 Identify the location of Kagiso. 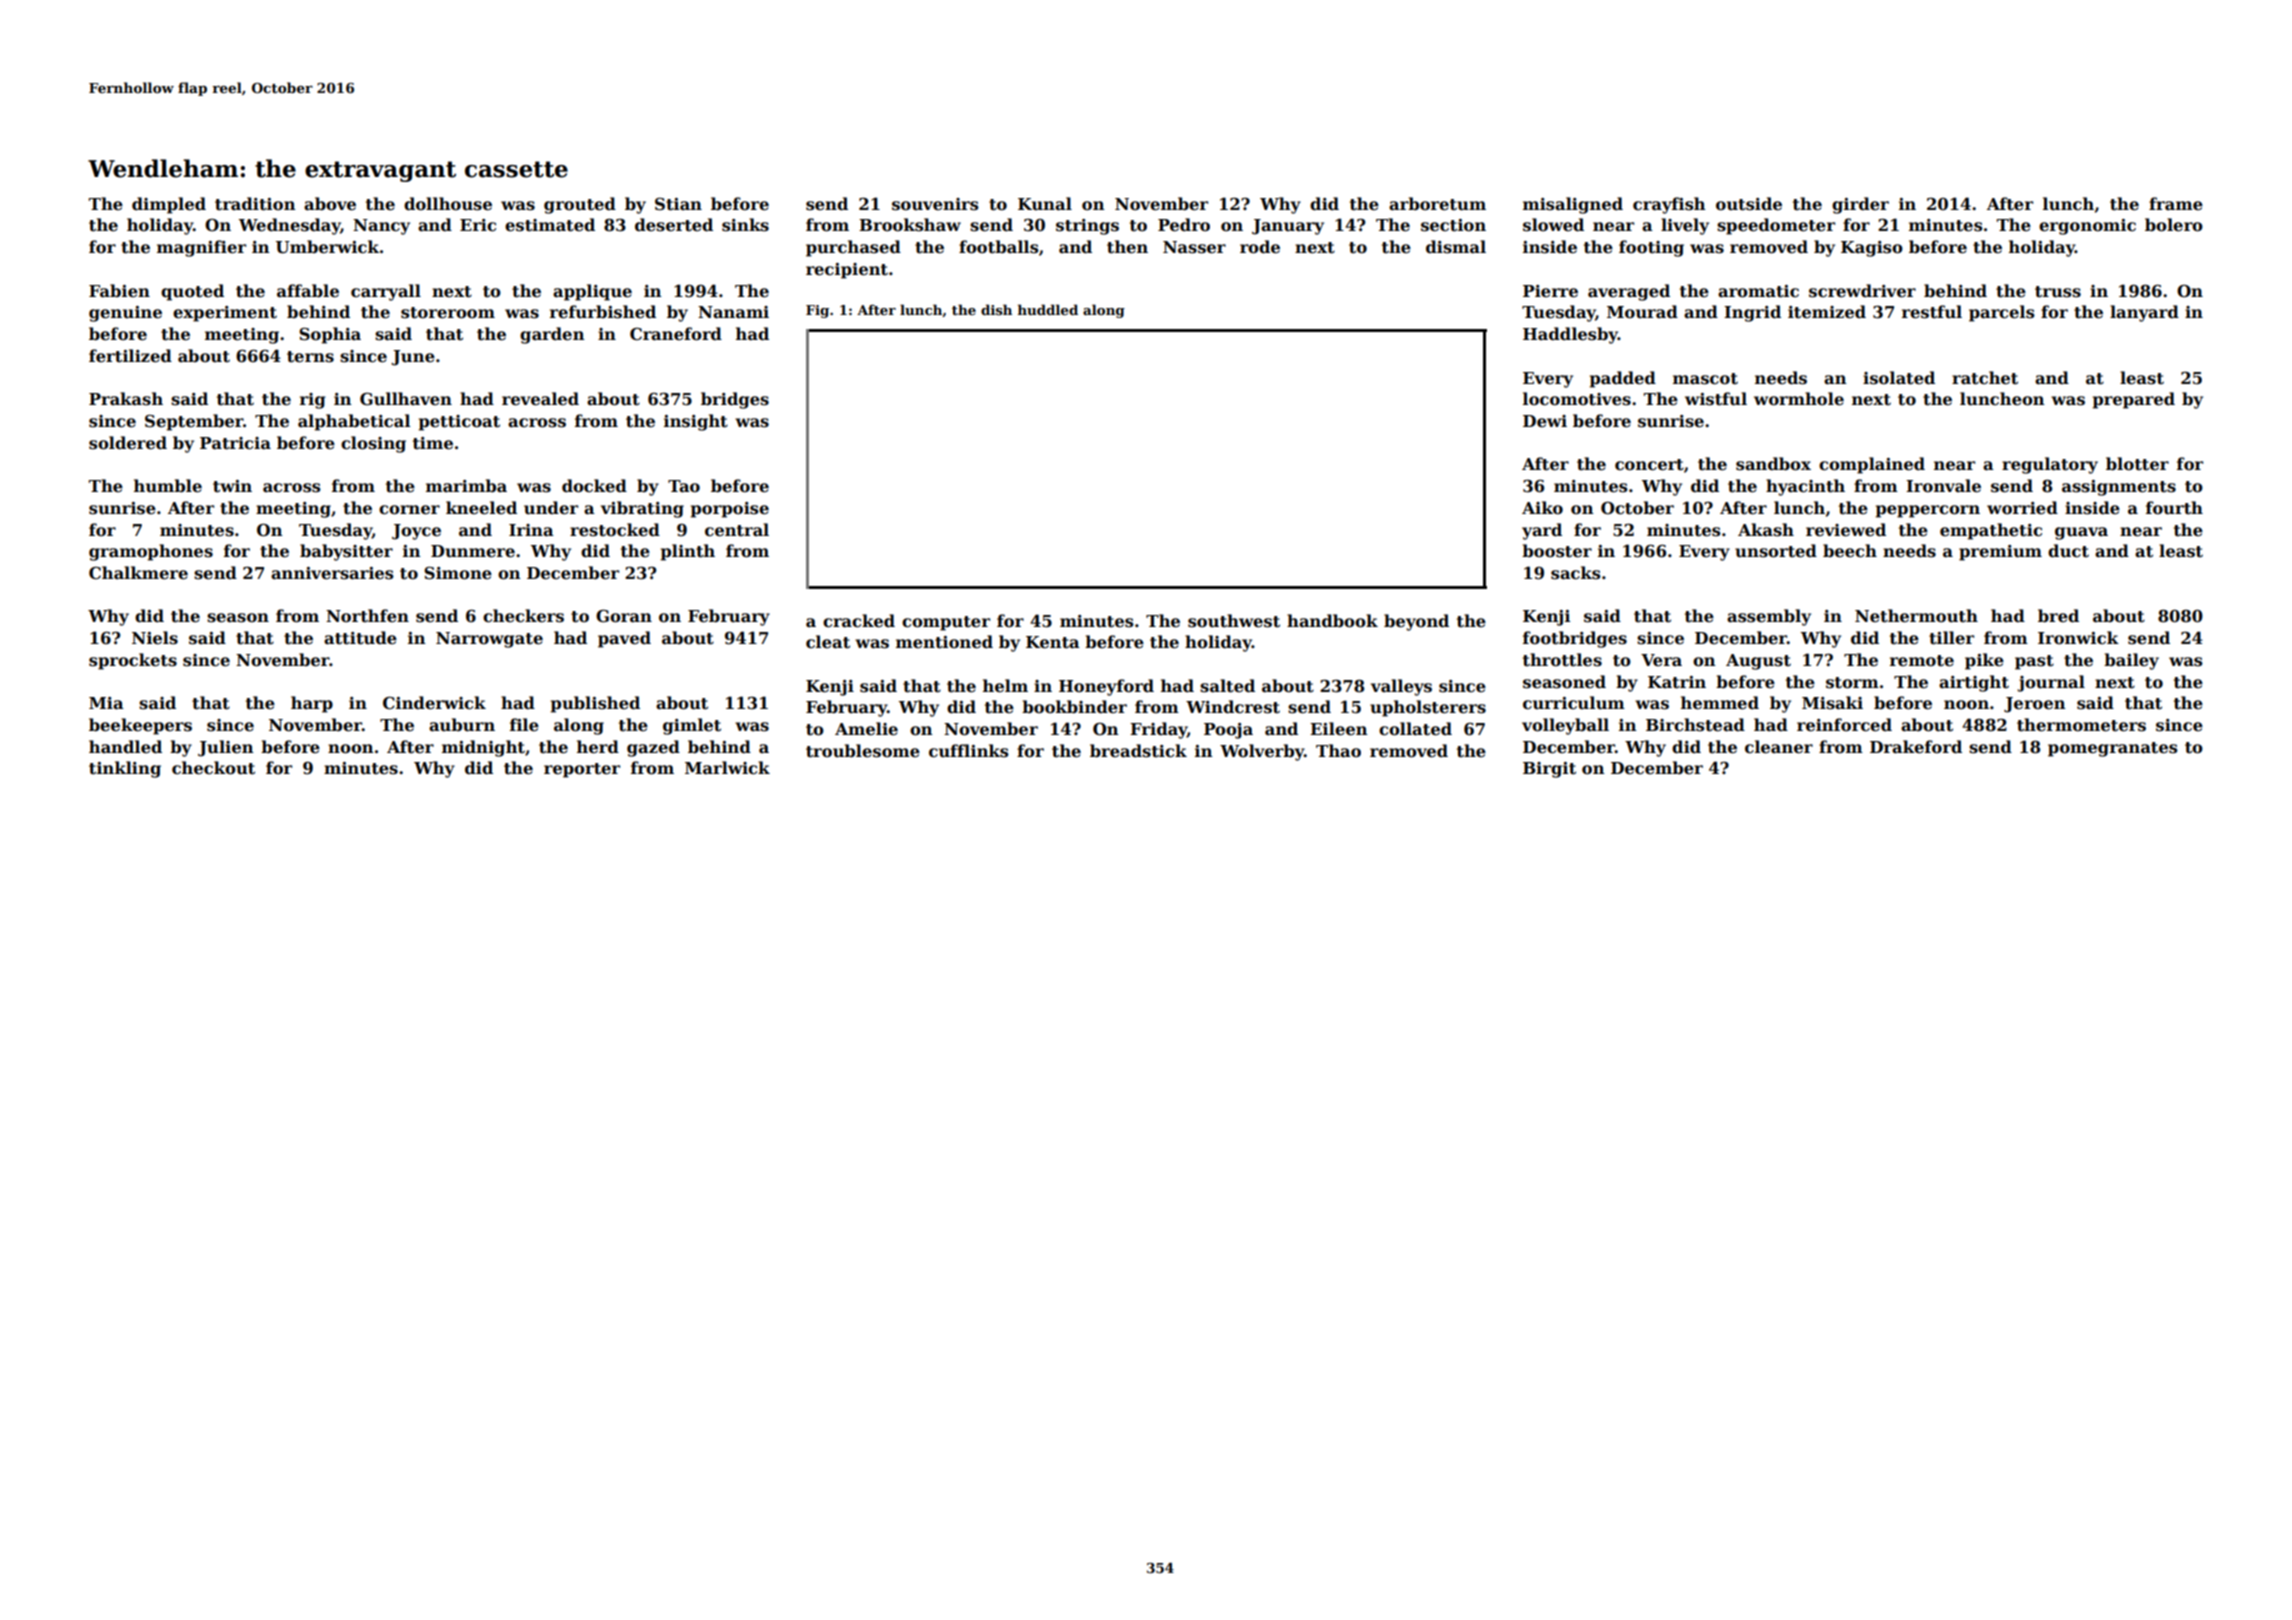
(1872, 249).
